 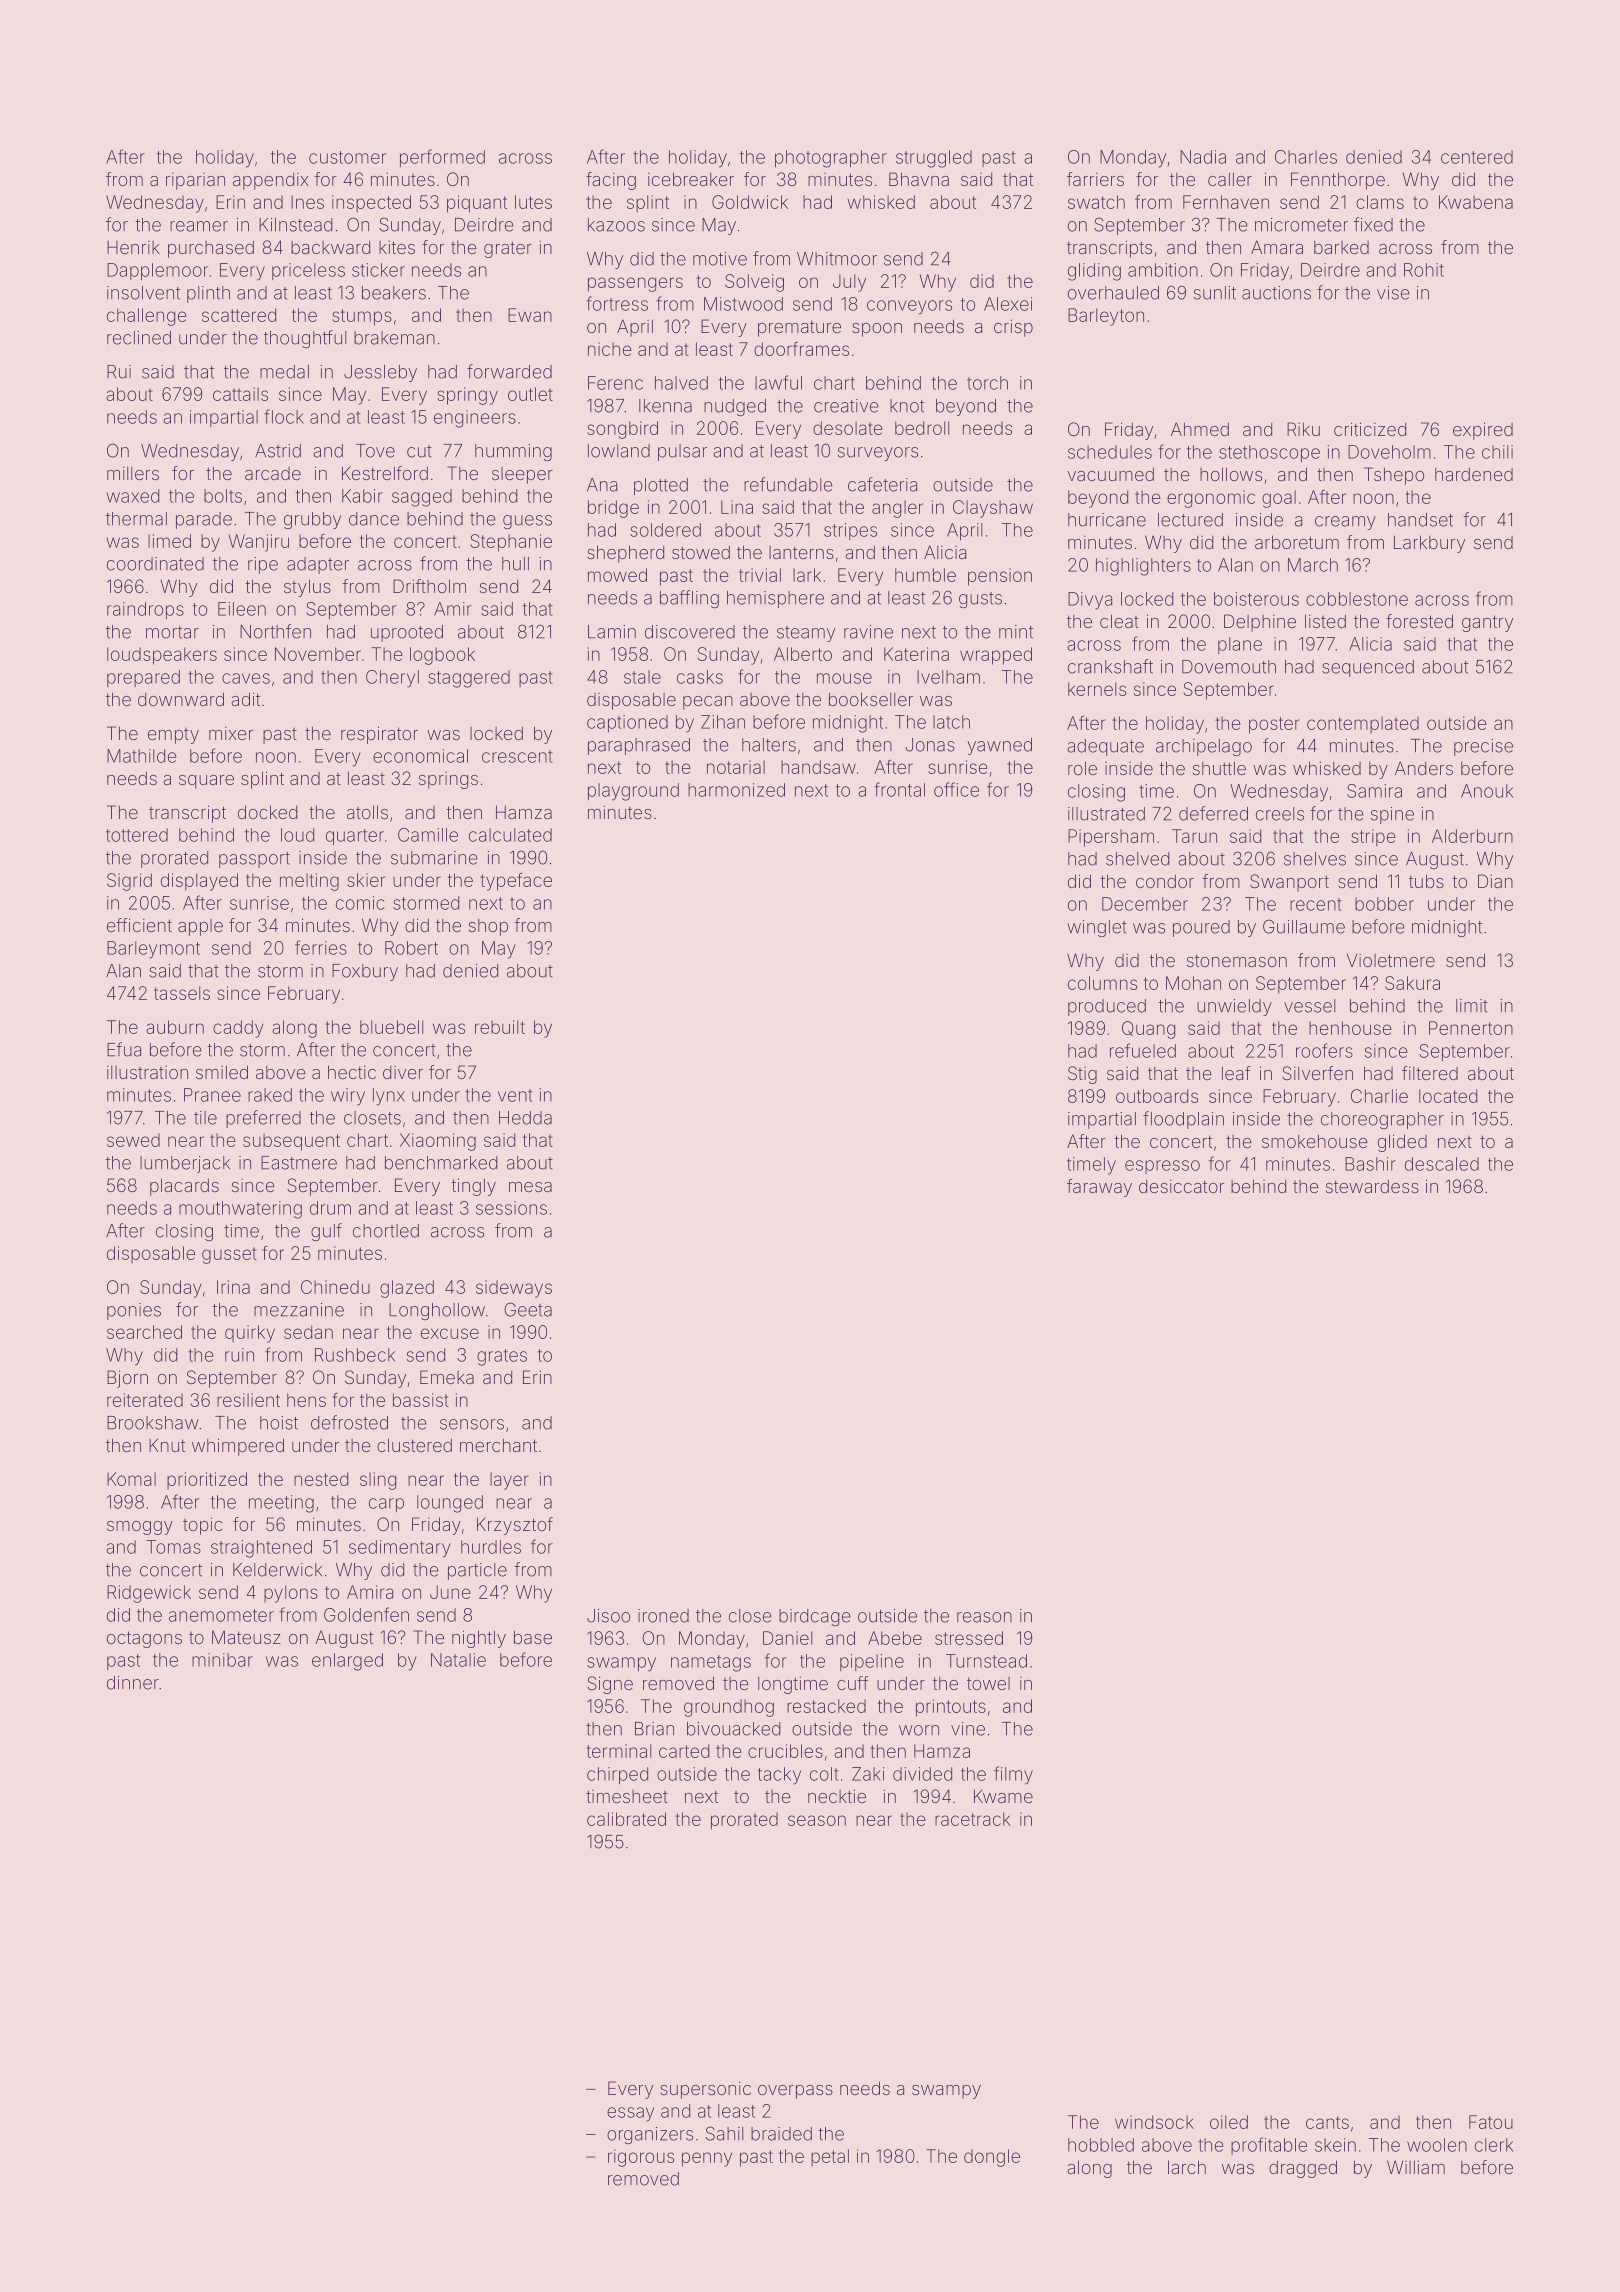 I want to click on stewardess, so click(x=1372, y=1186).
